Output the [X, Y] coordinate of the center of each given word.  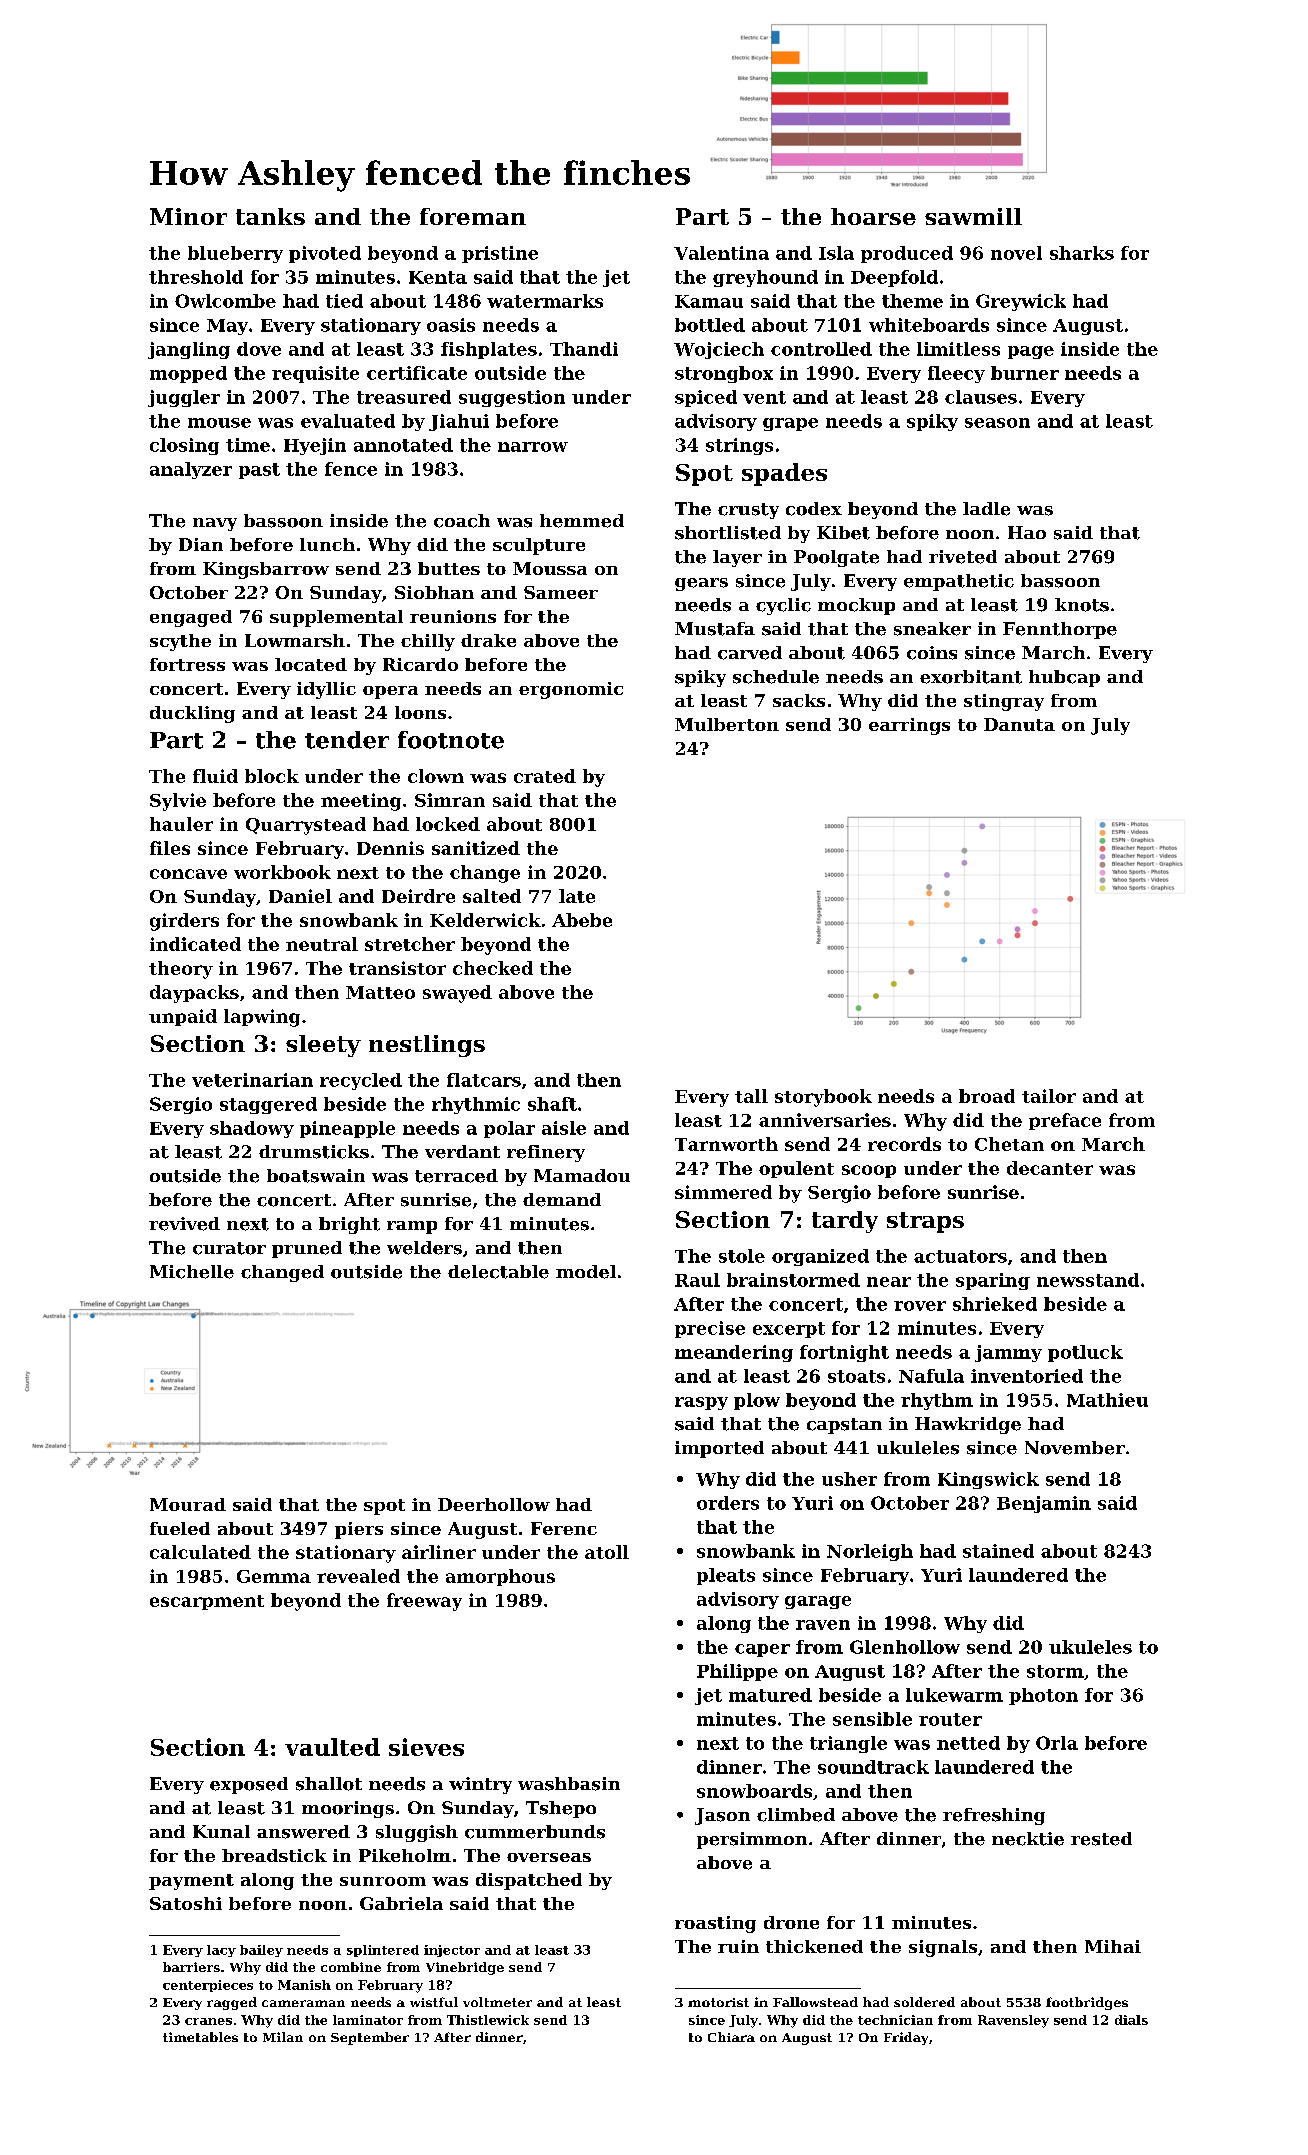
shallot [329, 1784]
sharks [1082, 253]
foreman [473, 216]
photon [1043, 1696]
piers [359, 1530]
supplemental [336, 618]
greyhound [765, 278]
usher [849, 1479]
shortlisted [728, 533]
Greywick [1021, 302]
